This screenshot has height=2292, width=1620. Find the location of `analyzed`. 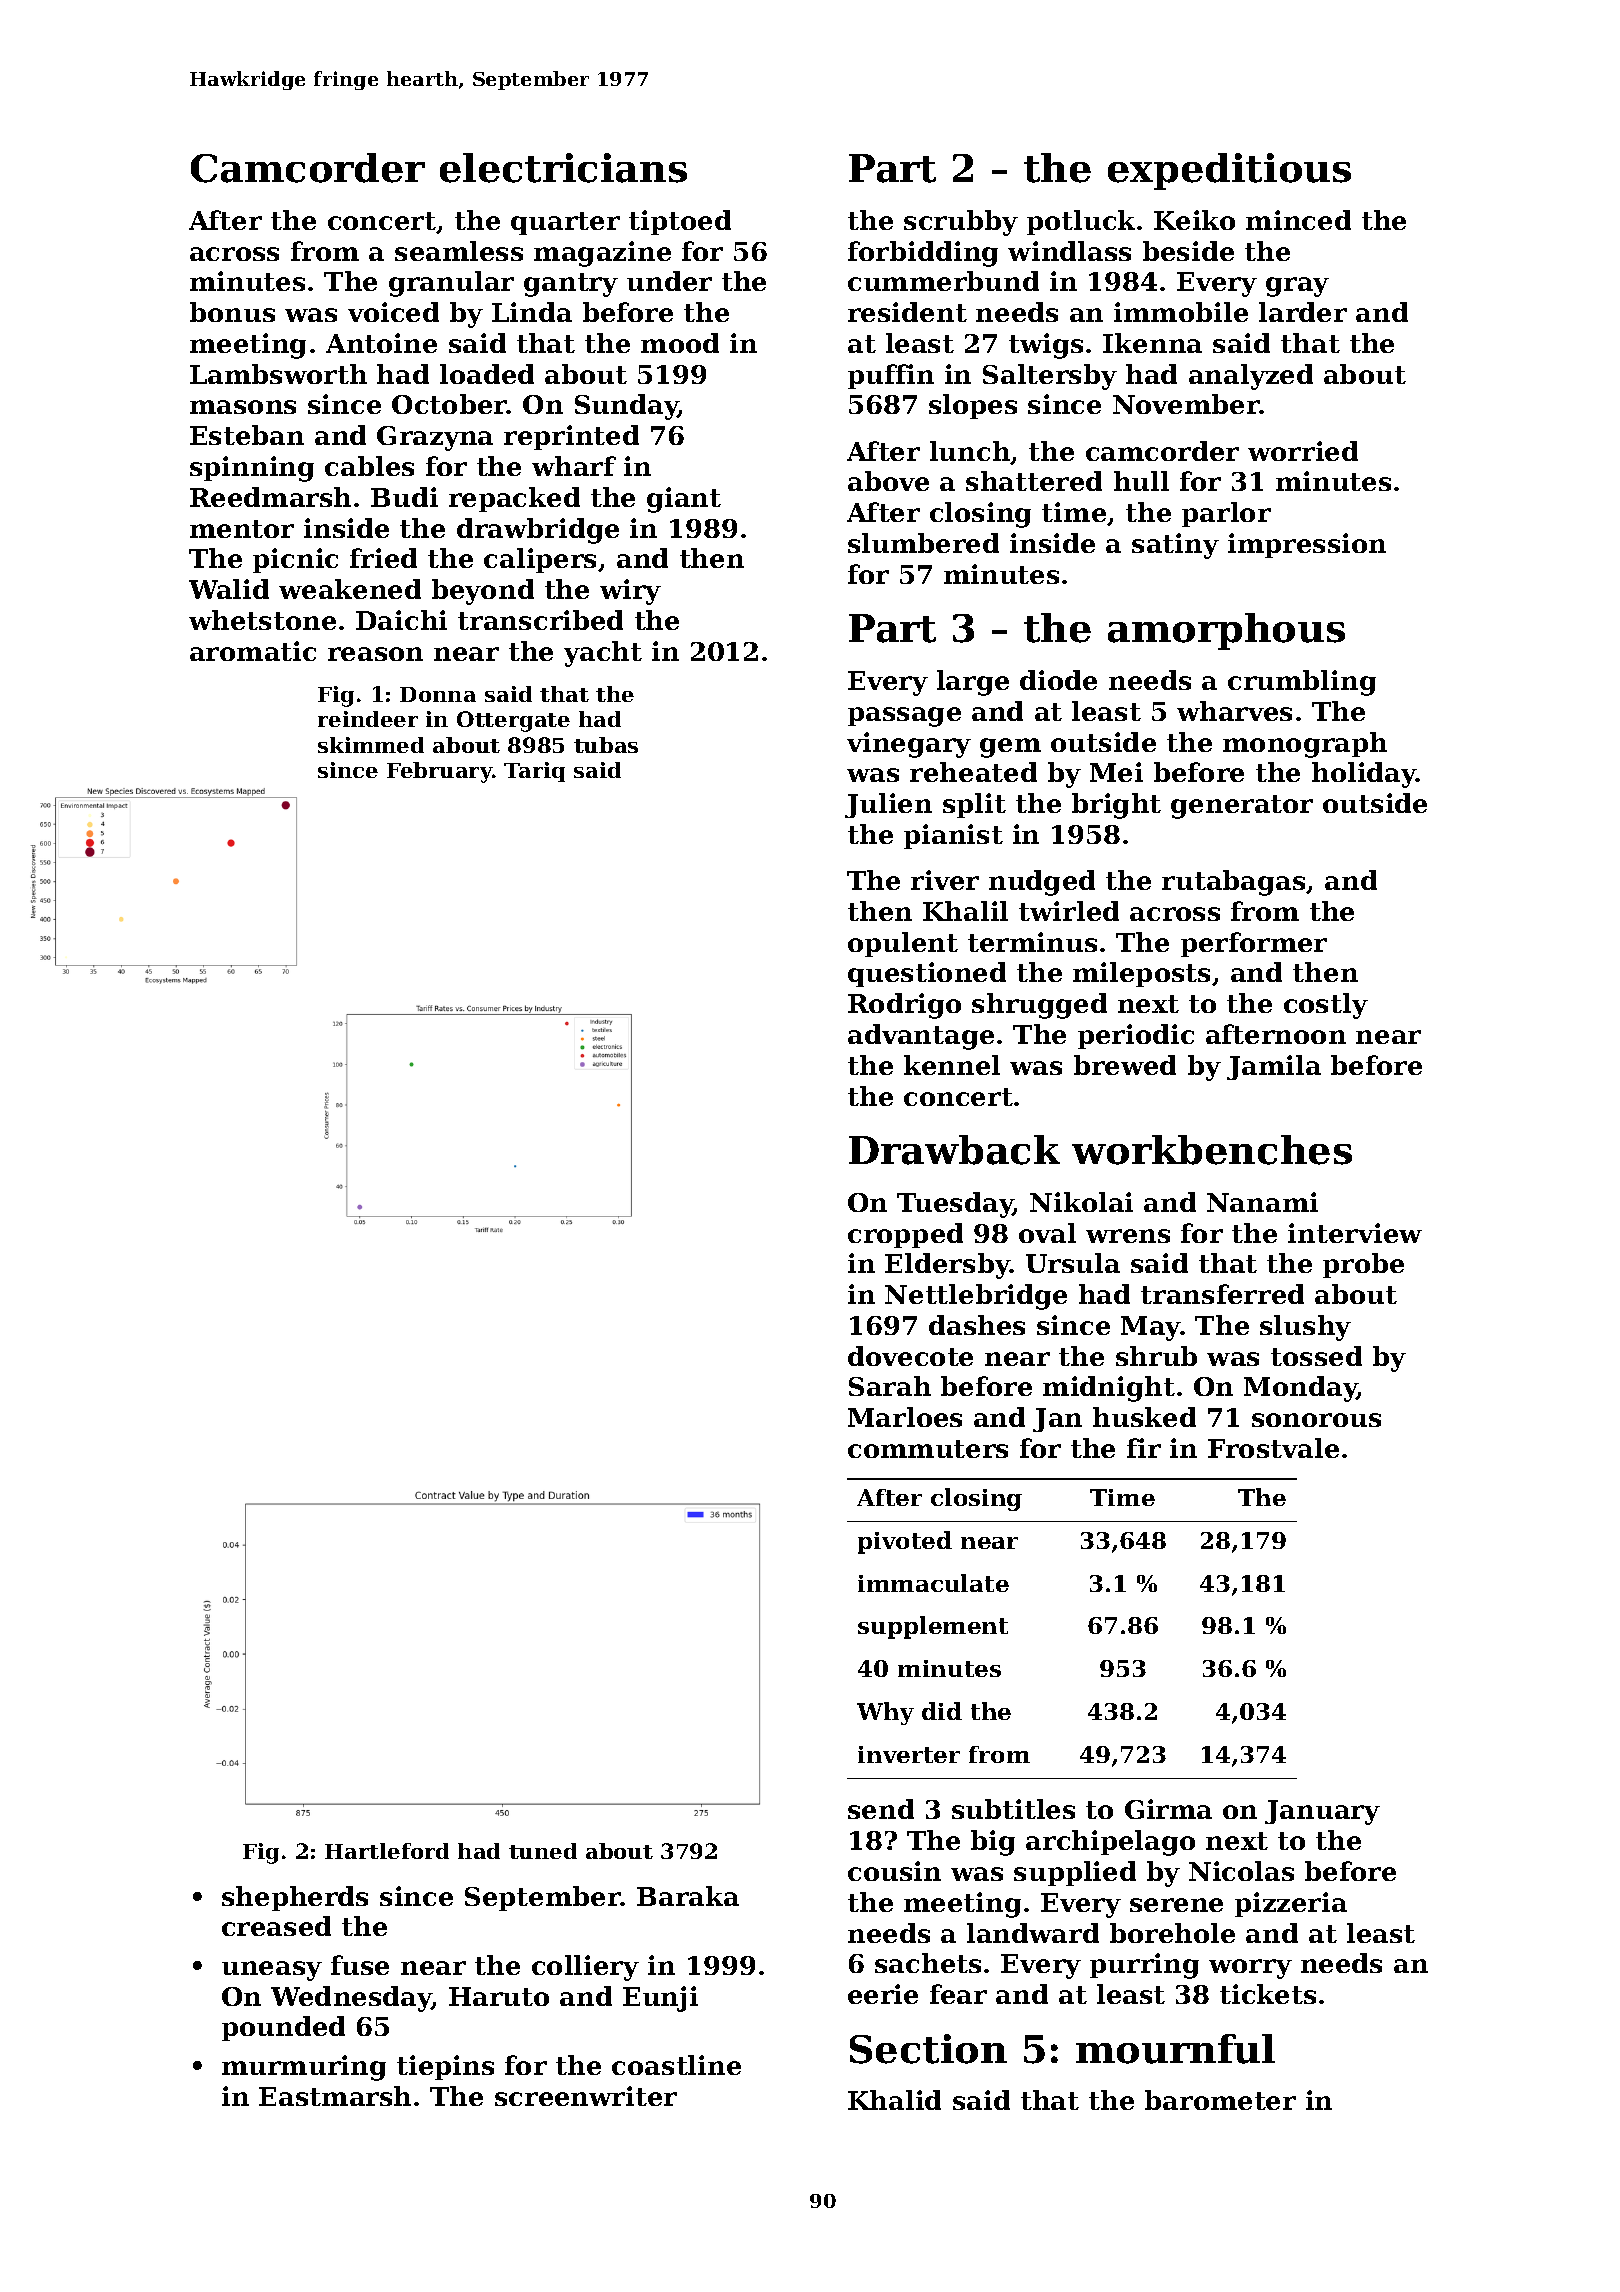

analyzed is located at coordinates (1251, 377).
